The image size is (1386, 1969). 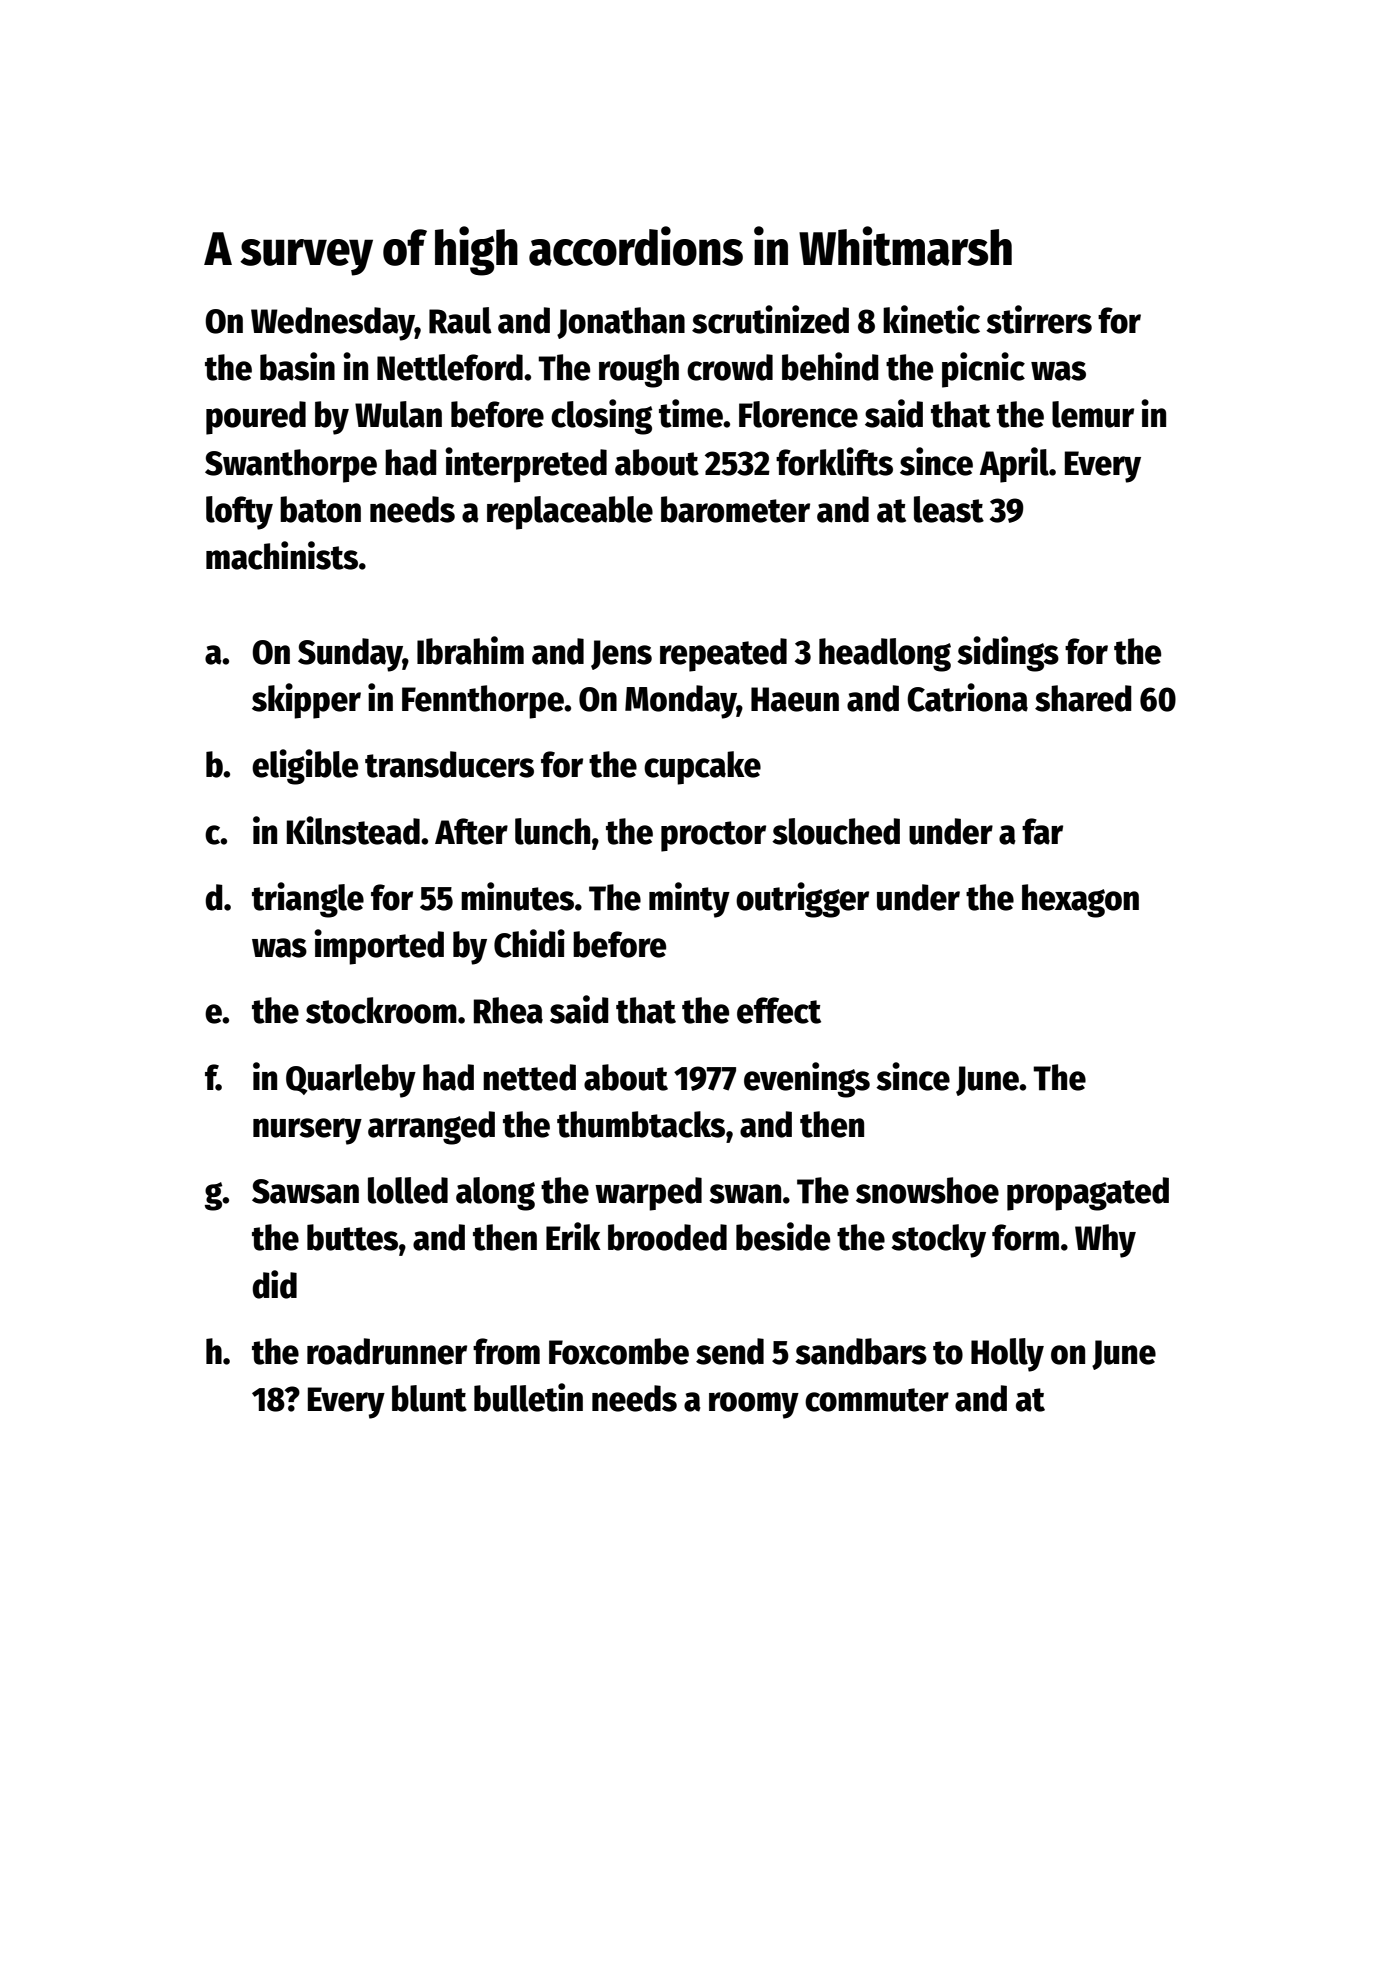 What do you see at coordinates (429, 1398) in the page?
I see `blunt` at bounding box center [429, 1398].
